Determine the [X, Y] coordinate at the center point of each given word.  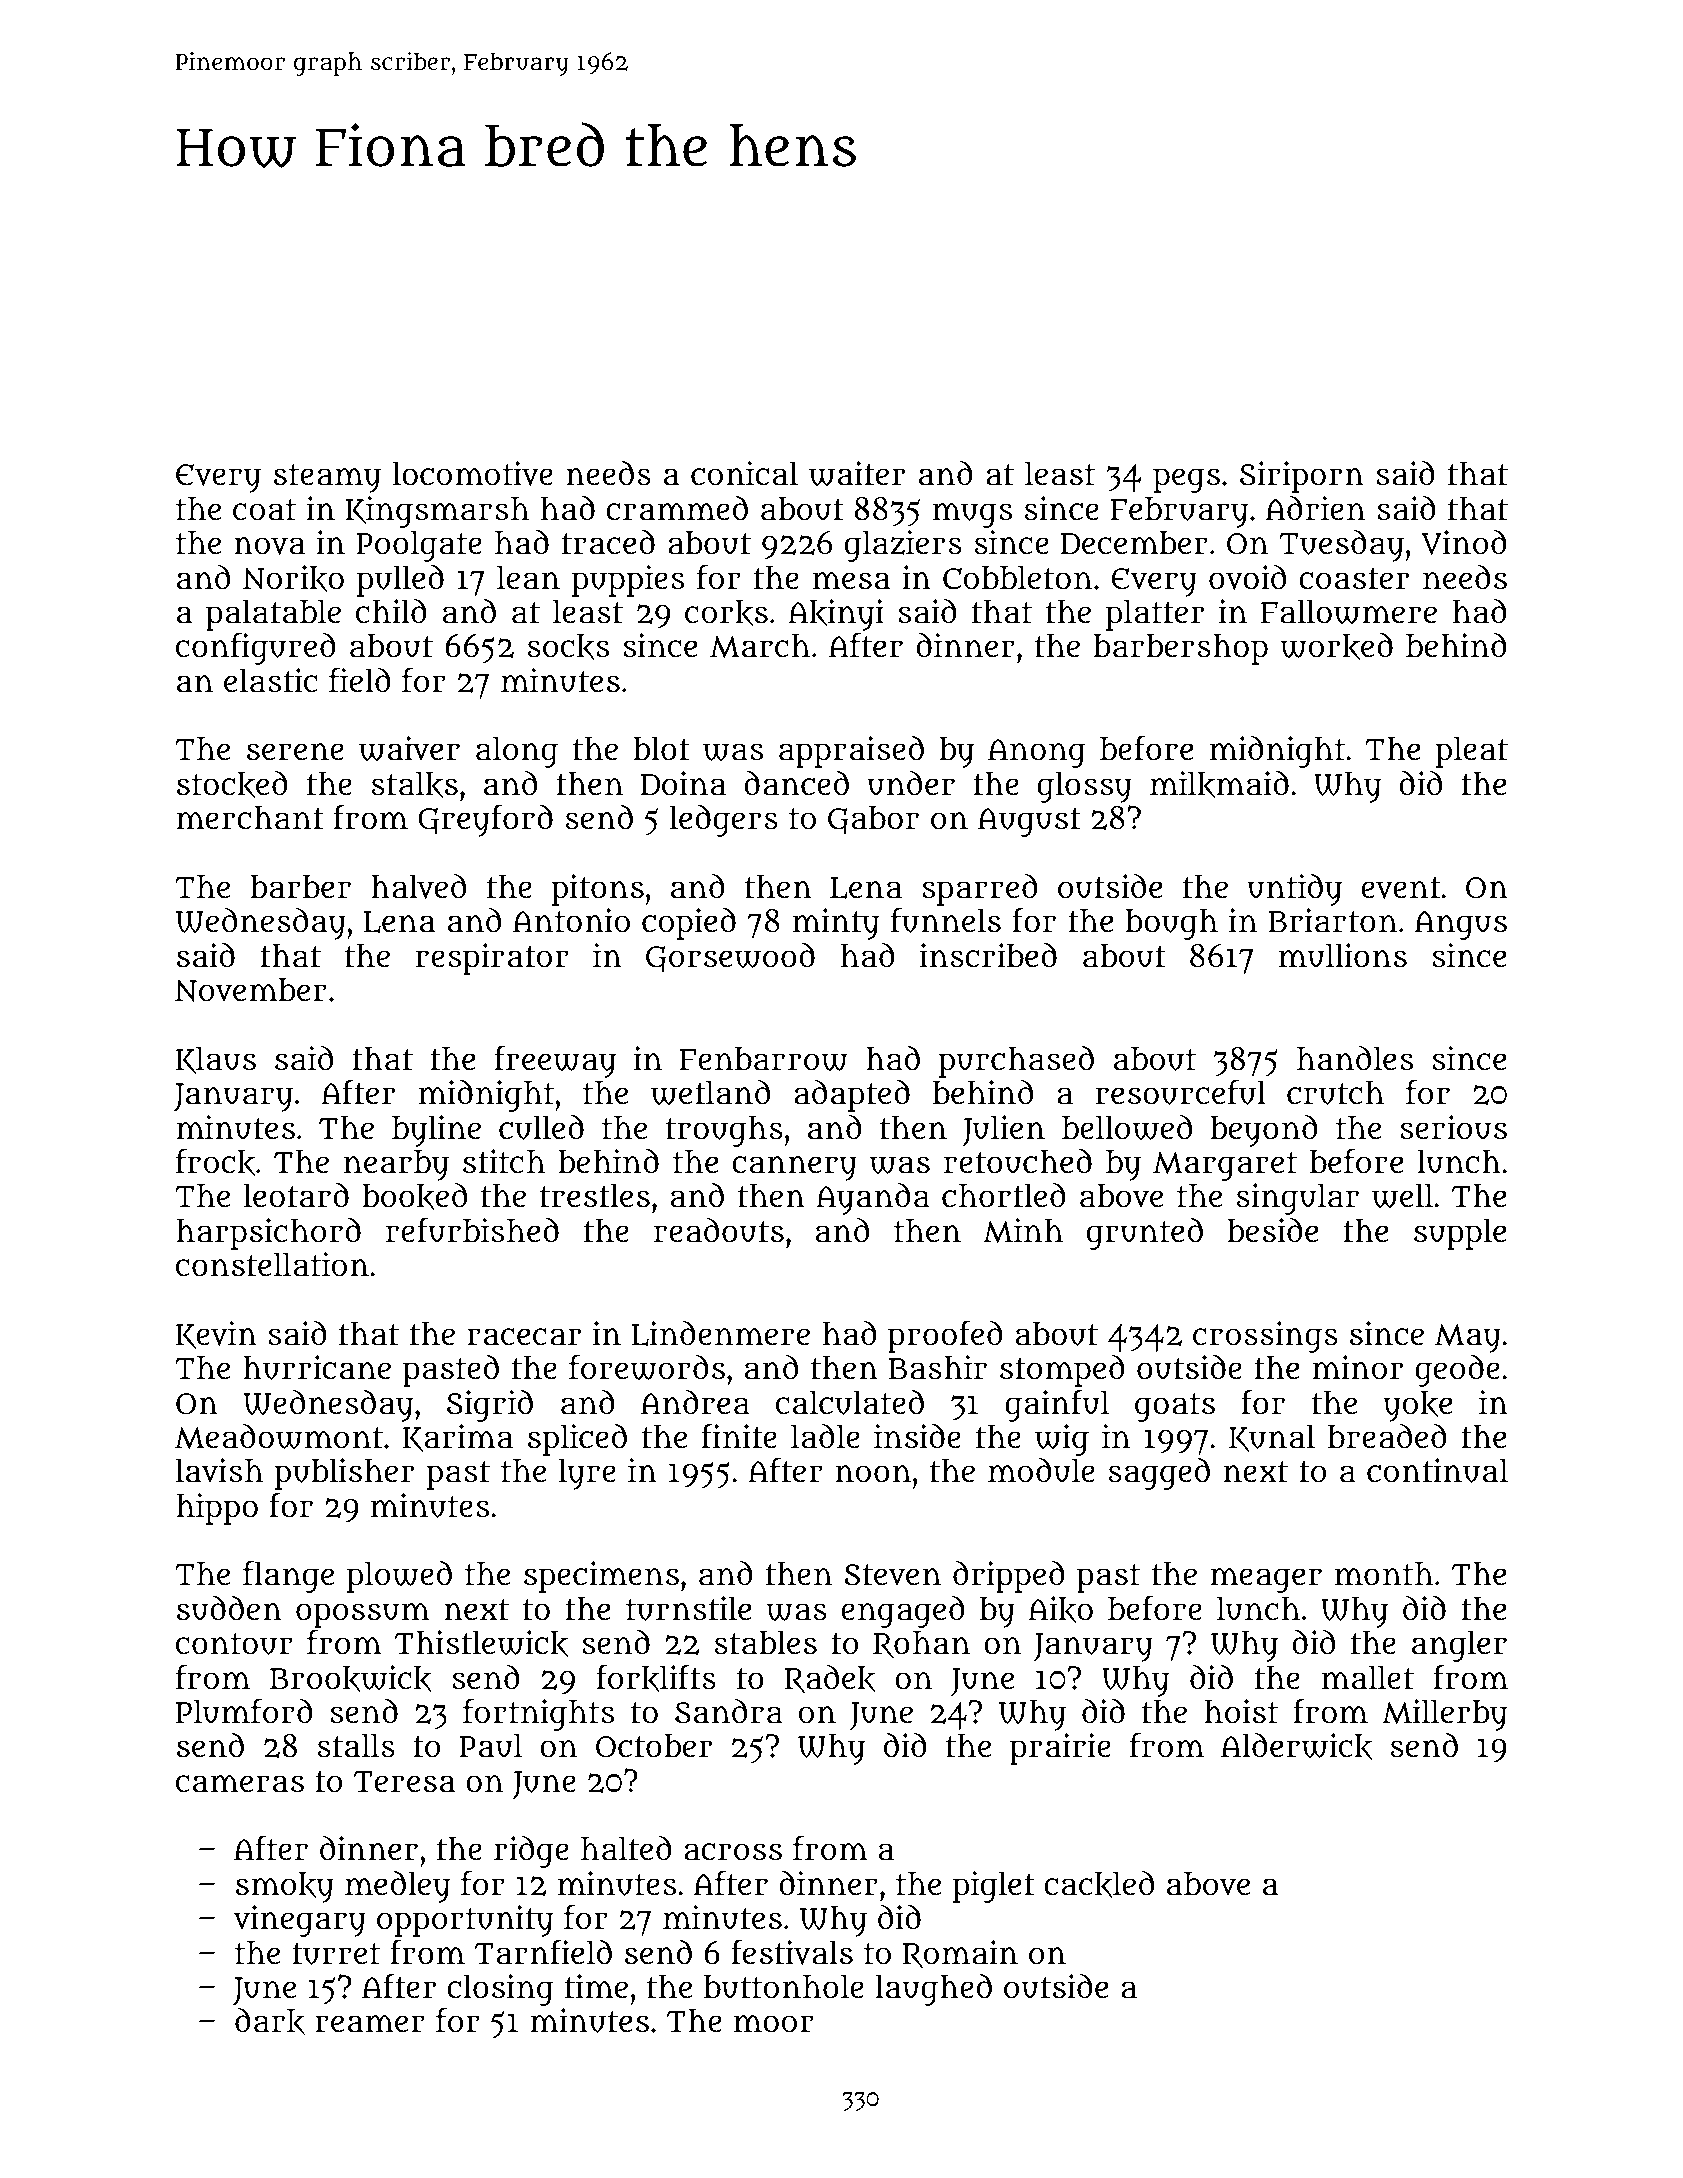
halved [418, 886]
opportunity [465, 1921]
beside [1272, 1230]
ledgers [724, 821]
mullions [1343, 955]
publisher [344, 1474]
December [1134, 543]
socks [568, 647]
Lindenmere [720, 1333]
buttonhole [784, 1987]
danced [796, 783]
